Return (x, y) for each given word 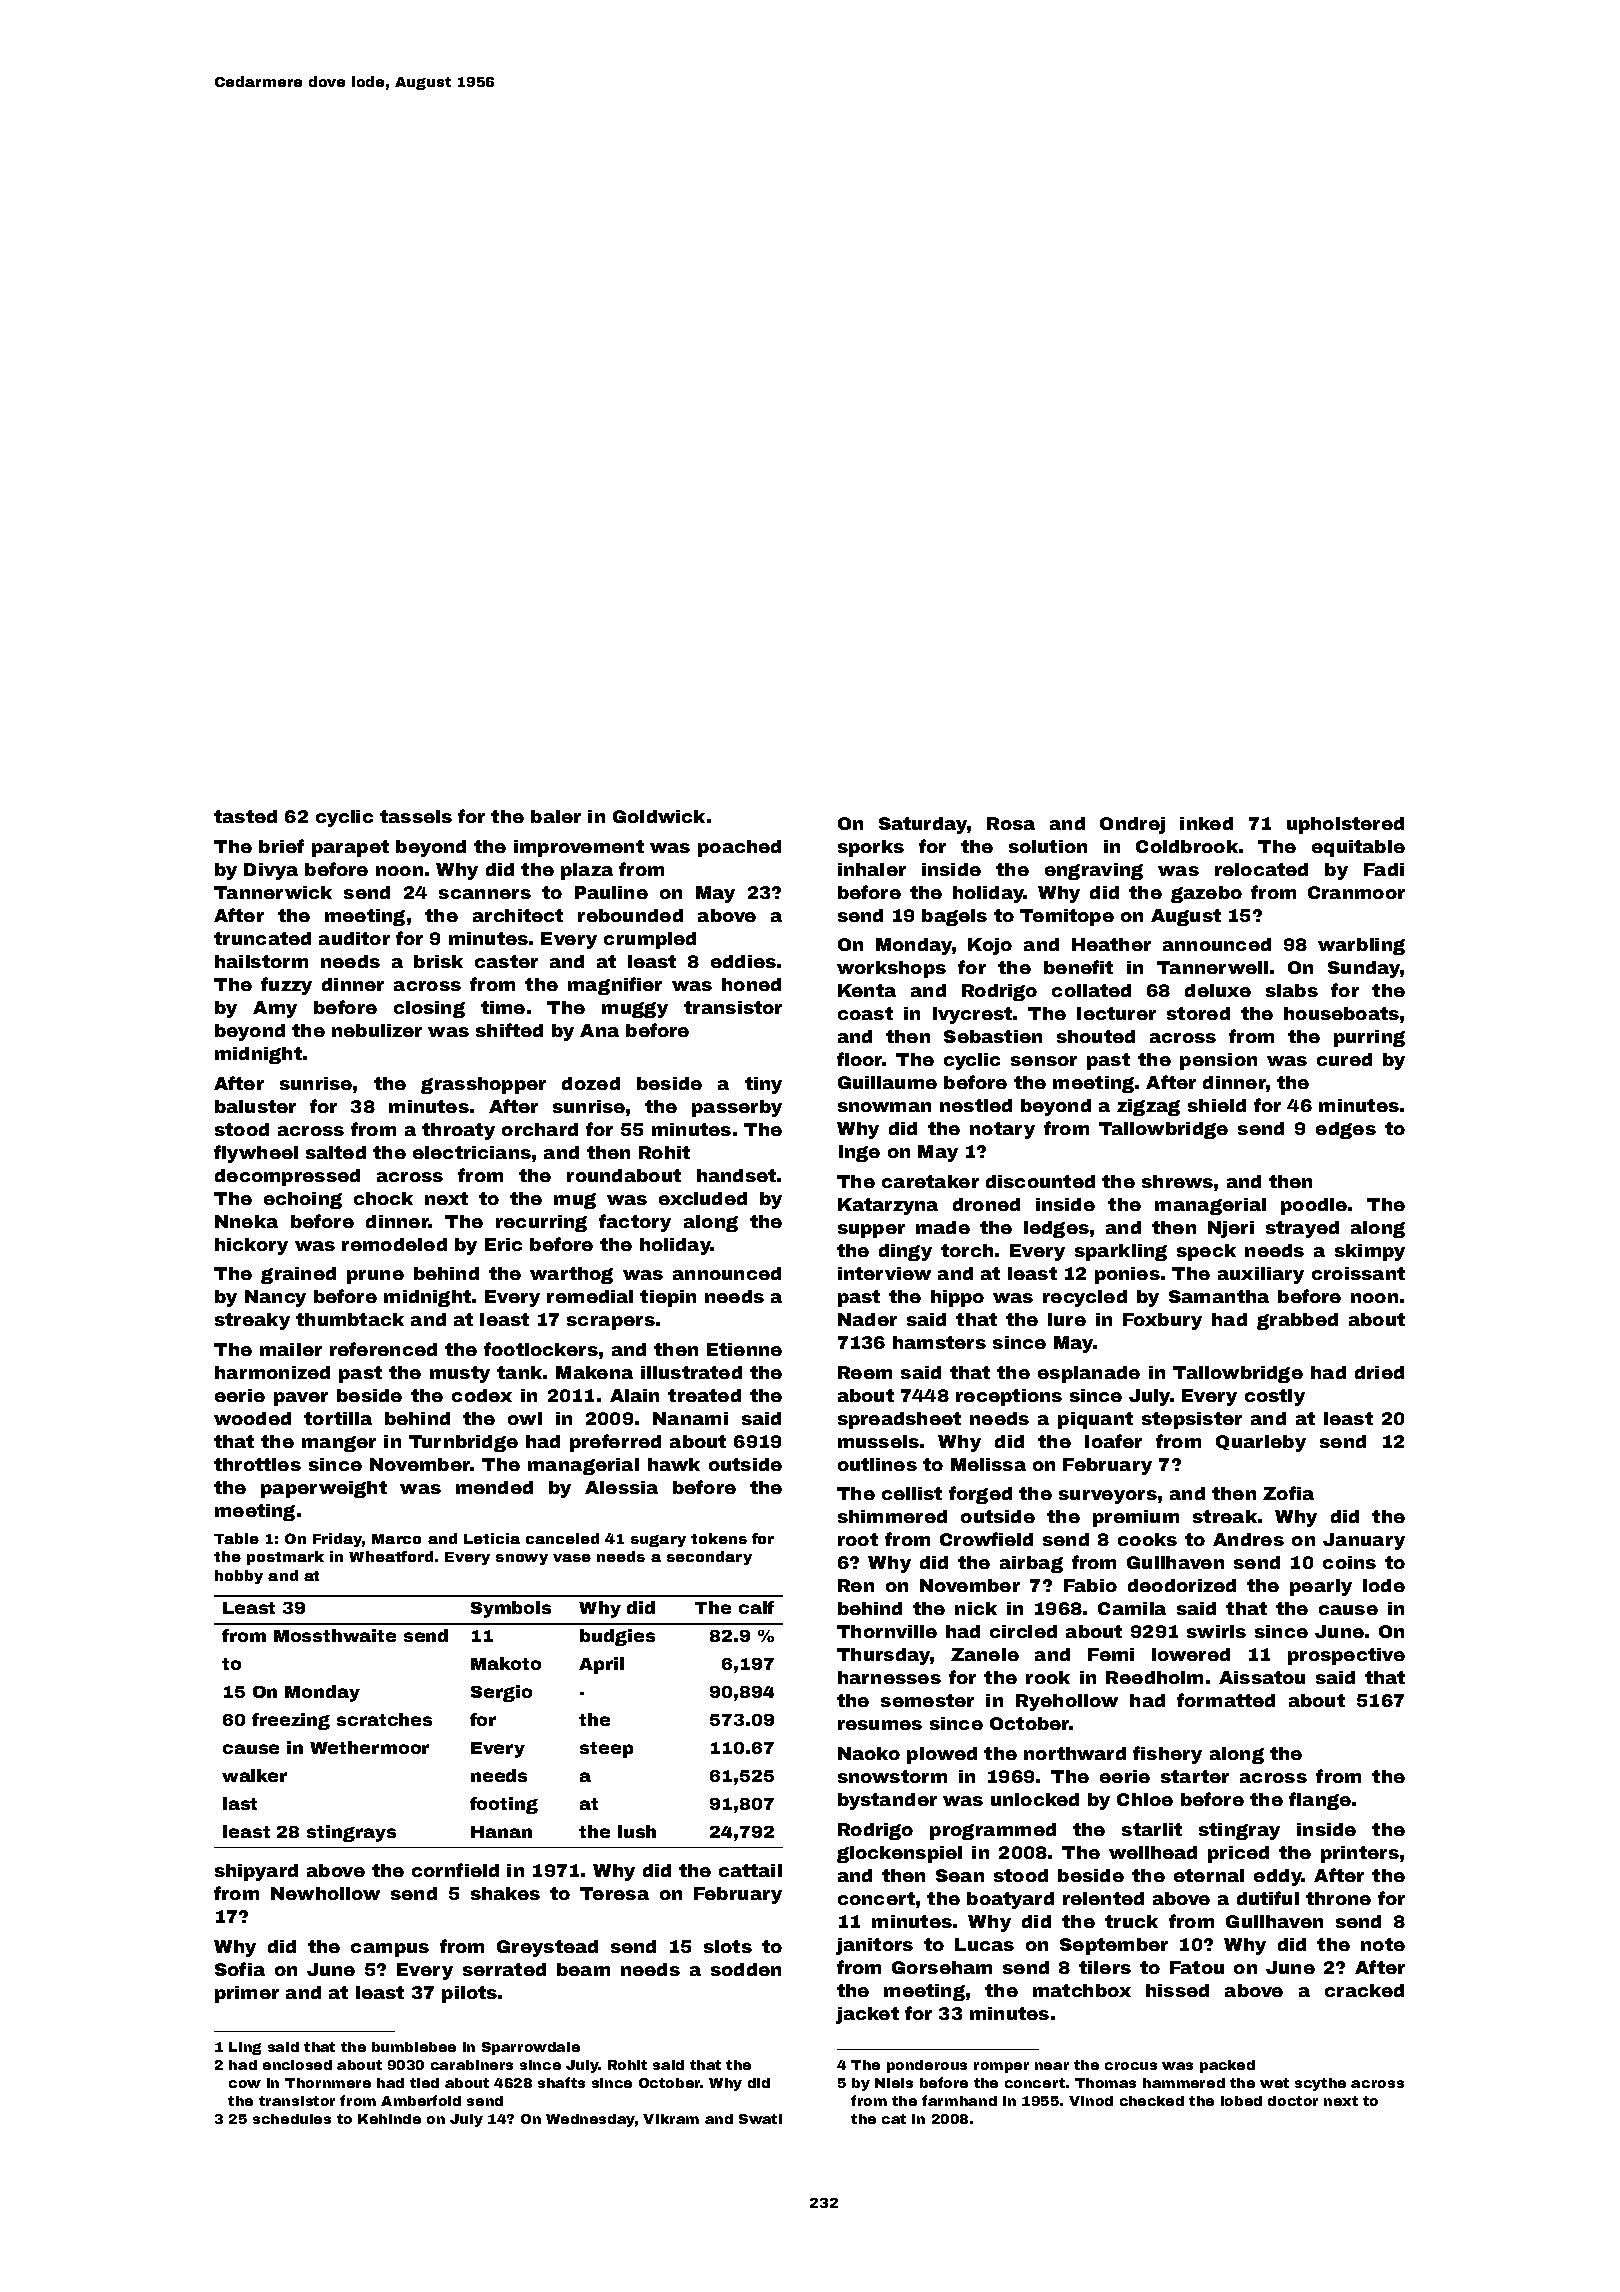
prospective (1346, 1656)
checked (1152, 2101)
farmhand (959, 2100)
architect (518, 915)
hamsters (939, 1342)
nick (976, 1608)
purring (1369, 1038)
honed (751, 984)
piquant (1095, 1420)
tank (519, 1372)
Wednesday (590, 2120)
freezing (291, 1721)
